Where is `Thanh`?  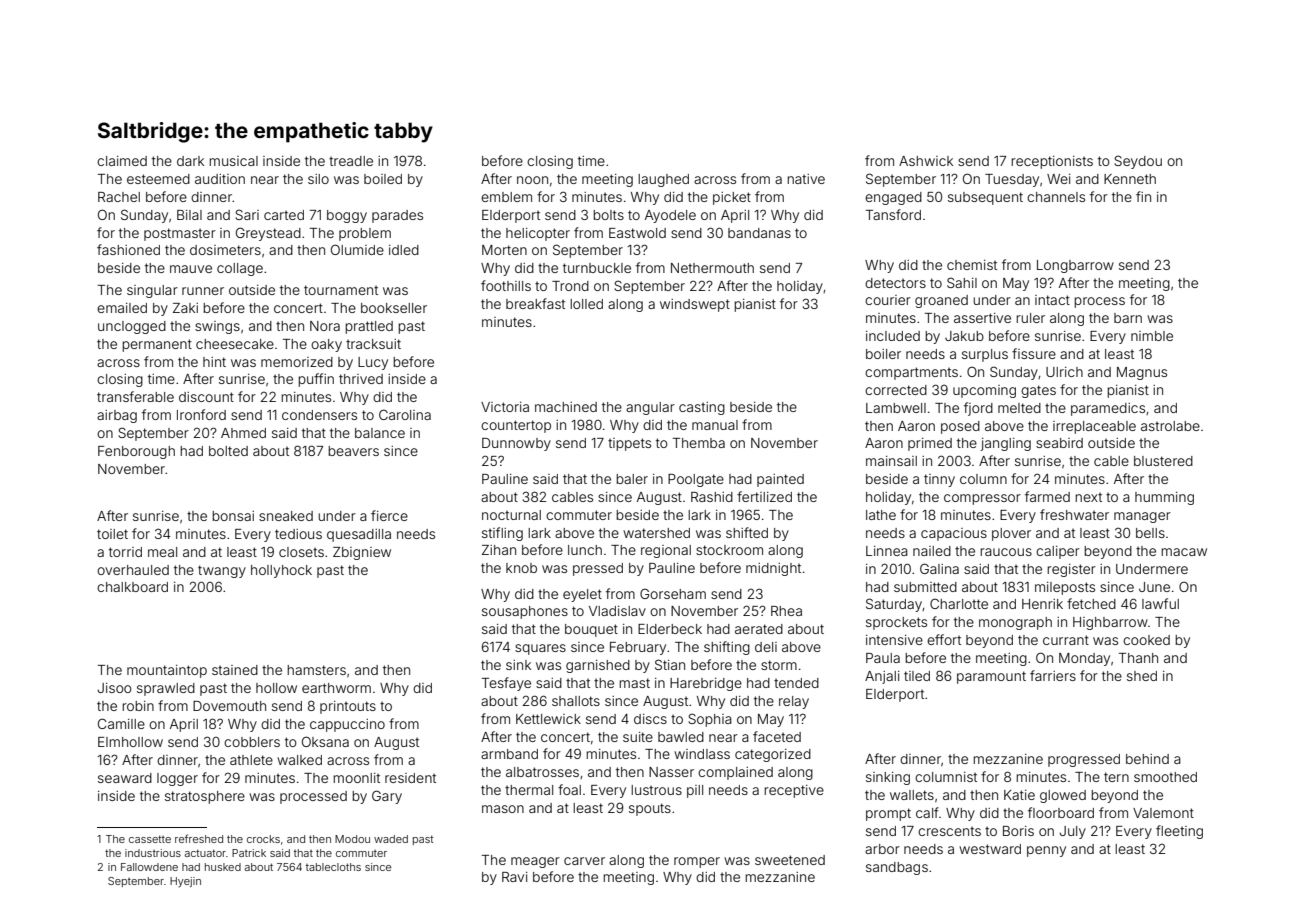 Thanh is located at coordinates (1138, 658).
